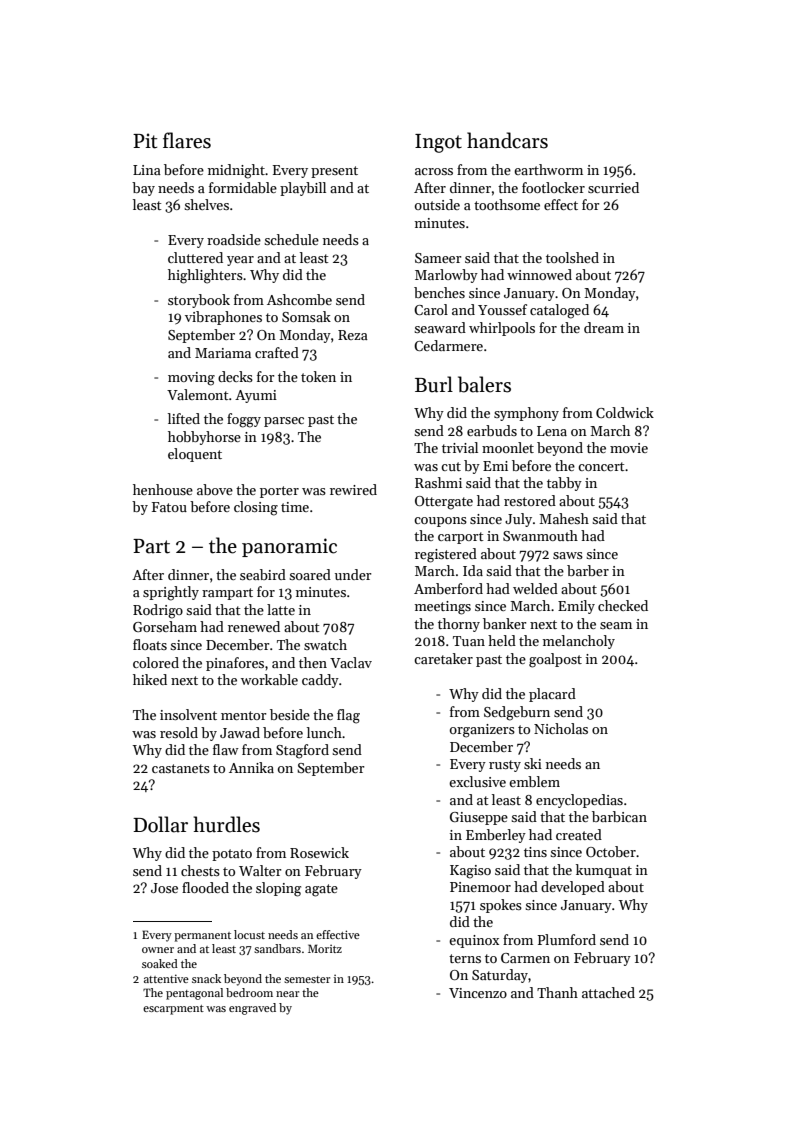 This document has width=792, height=1124. I want to click on Somsak, so click(306, 316).
